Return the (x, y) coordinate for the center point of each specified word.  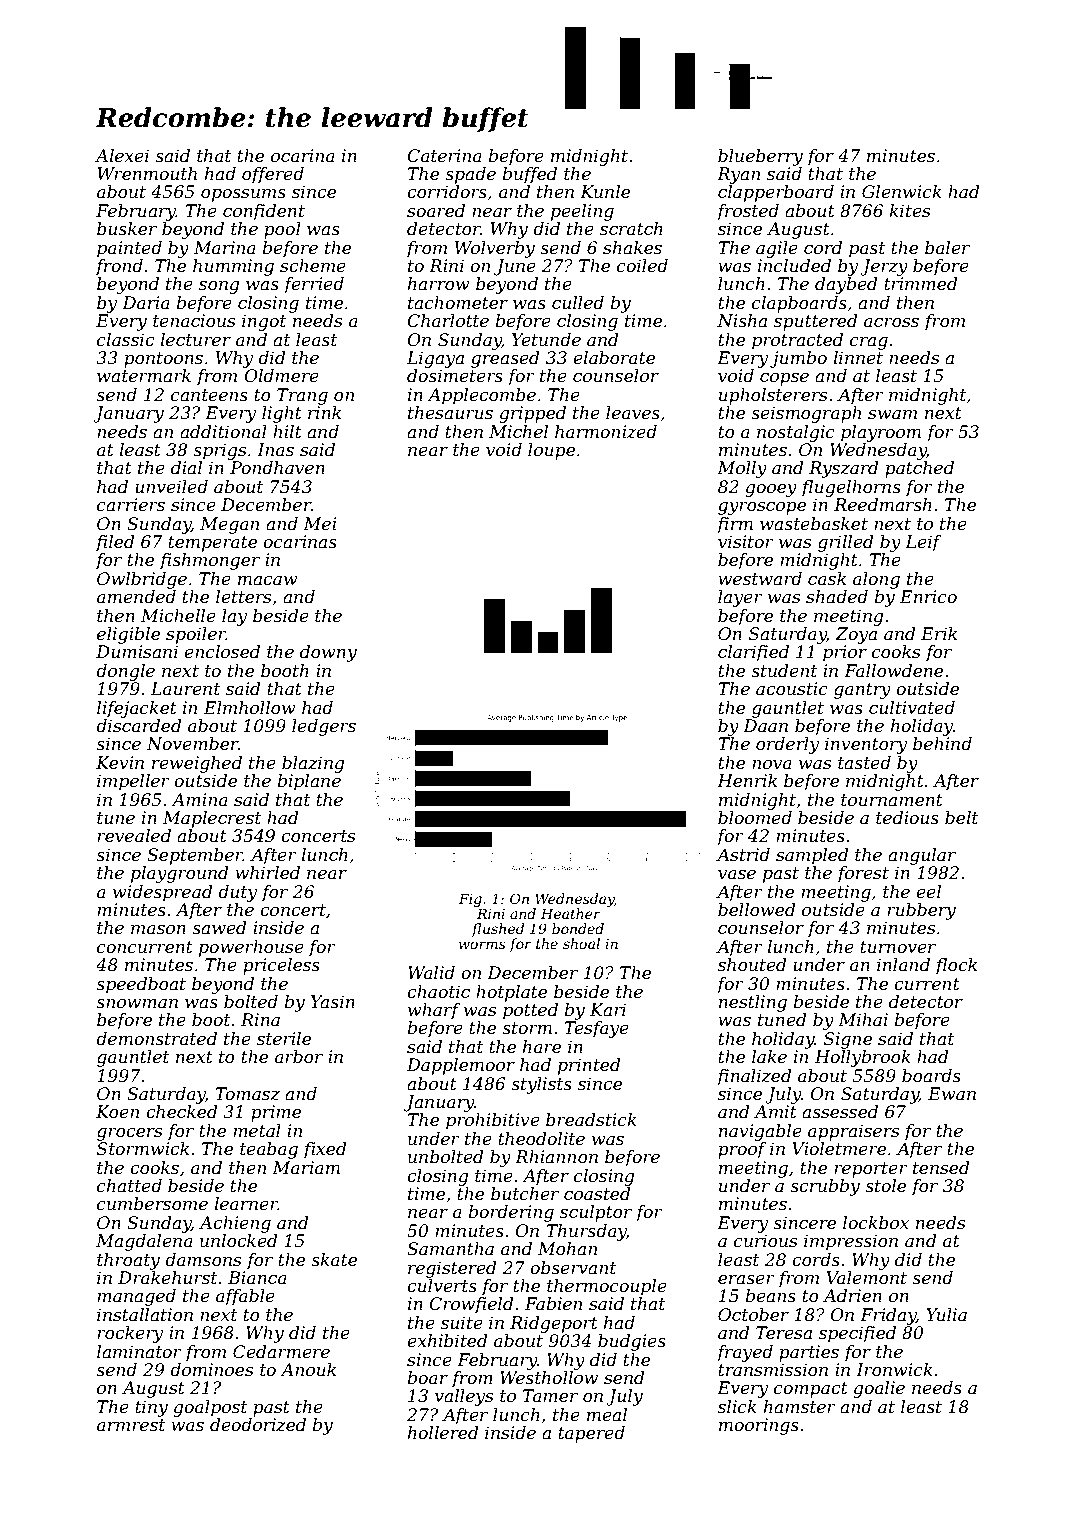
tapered (591, 1434)
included (794, 266)
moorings (759, 1426)
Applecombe (481, 396)
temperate (212, 544)
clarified (753, 653)
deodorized (258, 1425)
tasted (864, 763)
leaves (633, 413)
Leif (923, 543)
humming (233, 267)
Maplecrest (212, 819)
